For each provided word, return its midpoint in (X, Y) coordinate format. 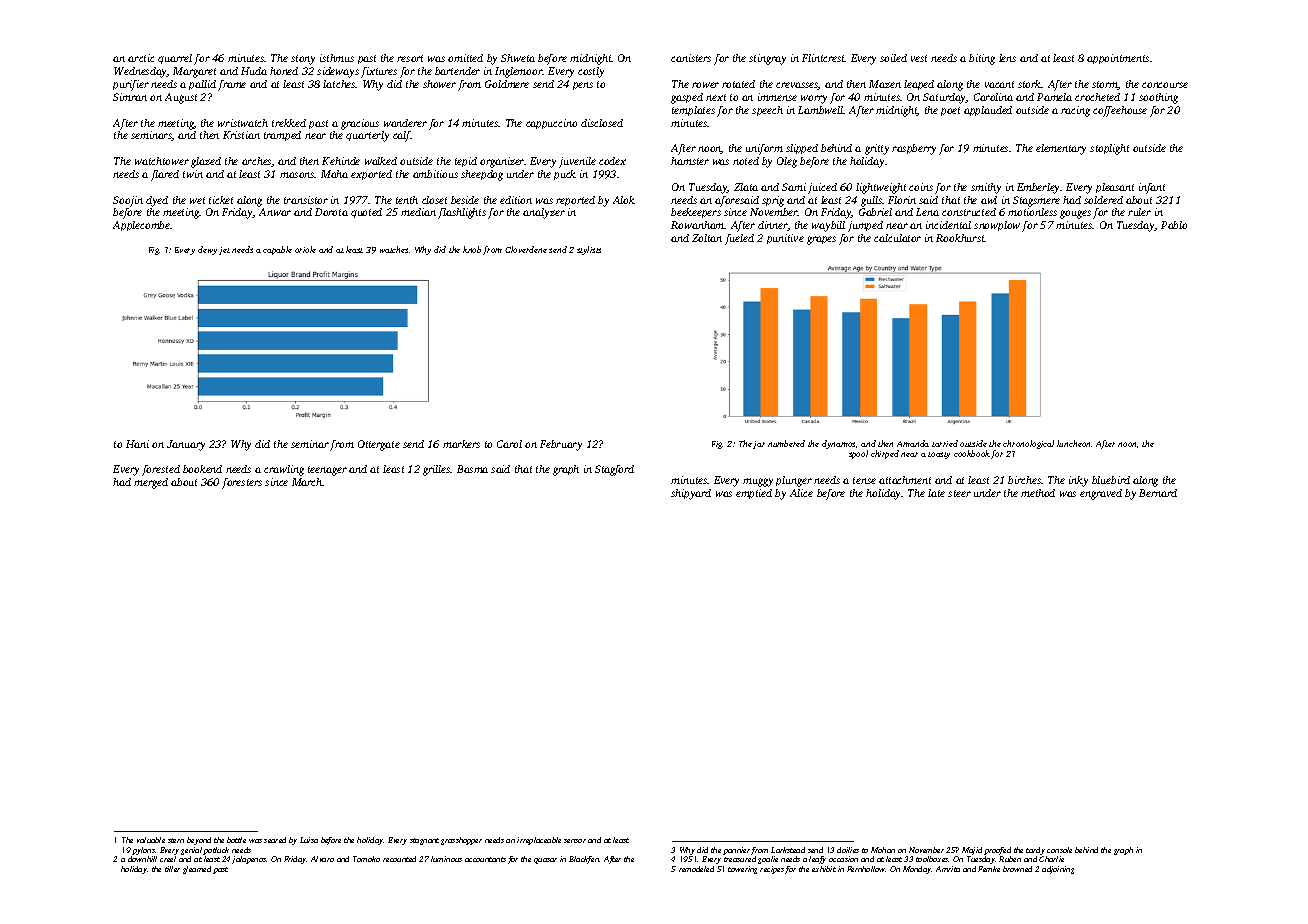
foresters (242, 483)
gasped (687, 98)
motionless (1032, 212)
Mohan (883, 850)
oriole (305, 249)
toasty (939, 455)
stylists (589, 250)
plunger (794, 481)
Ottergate (379, 445)
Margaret (194, 72)
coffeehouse (1120, 111)
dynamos (838, 444)
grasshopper (461, 841)
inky (1078, 481)
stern (176, 840)
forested (161, 470)
